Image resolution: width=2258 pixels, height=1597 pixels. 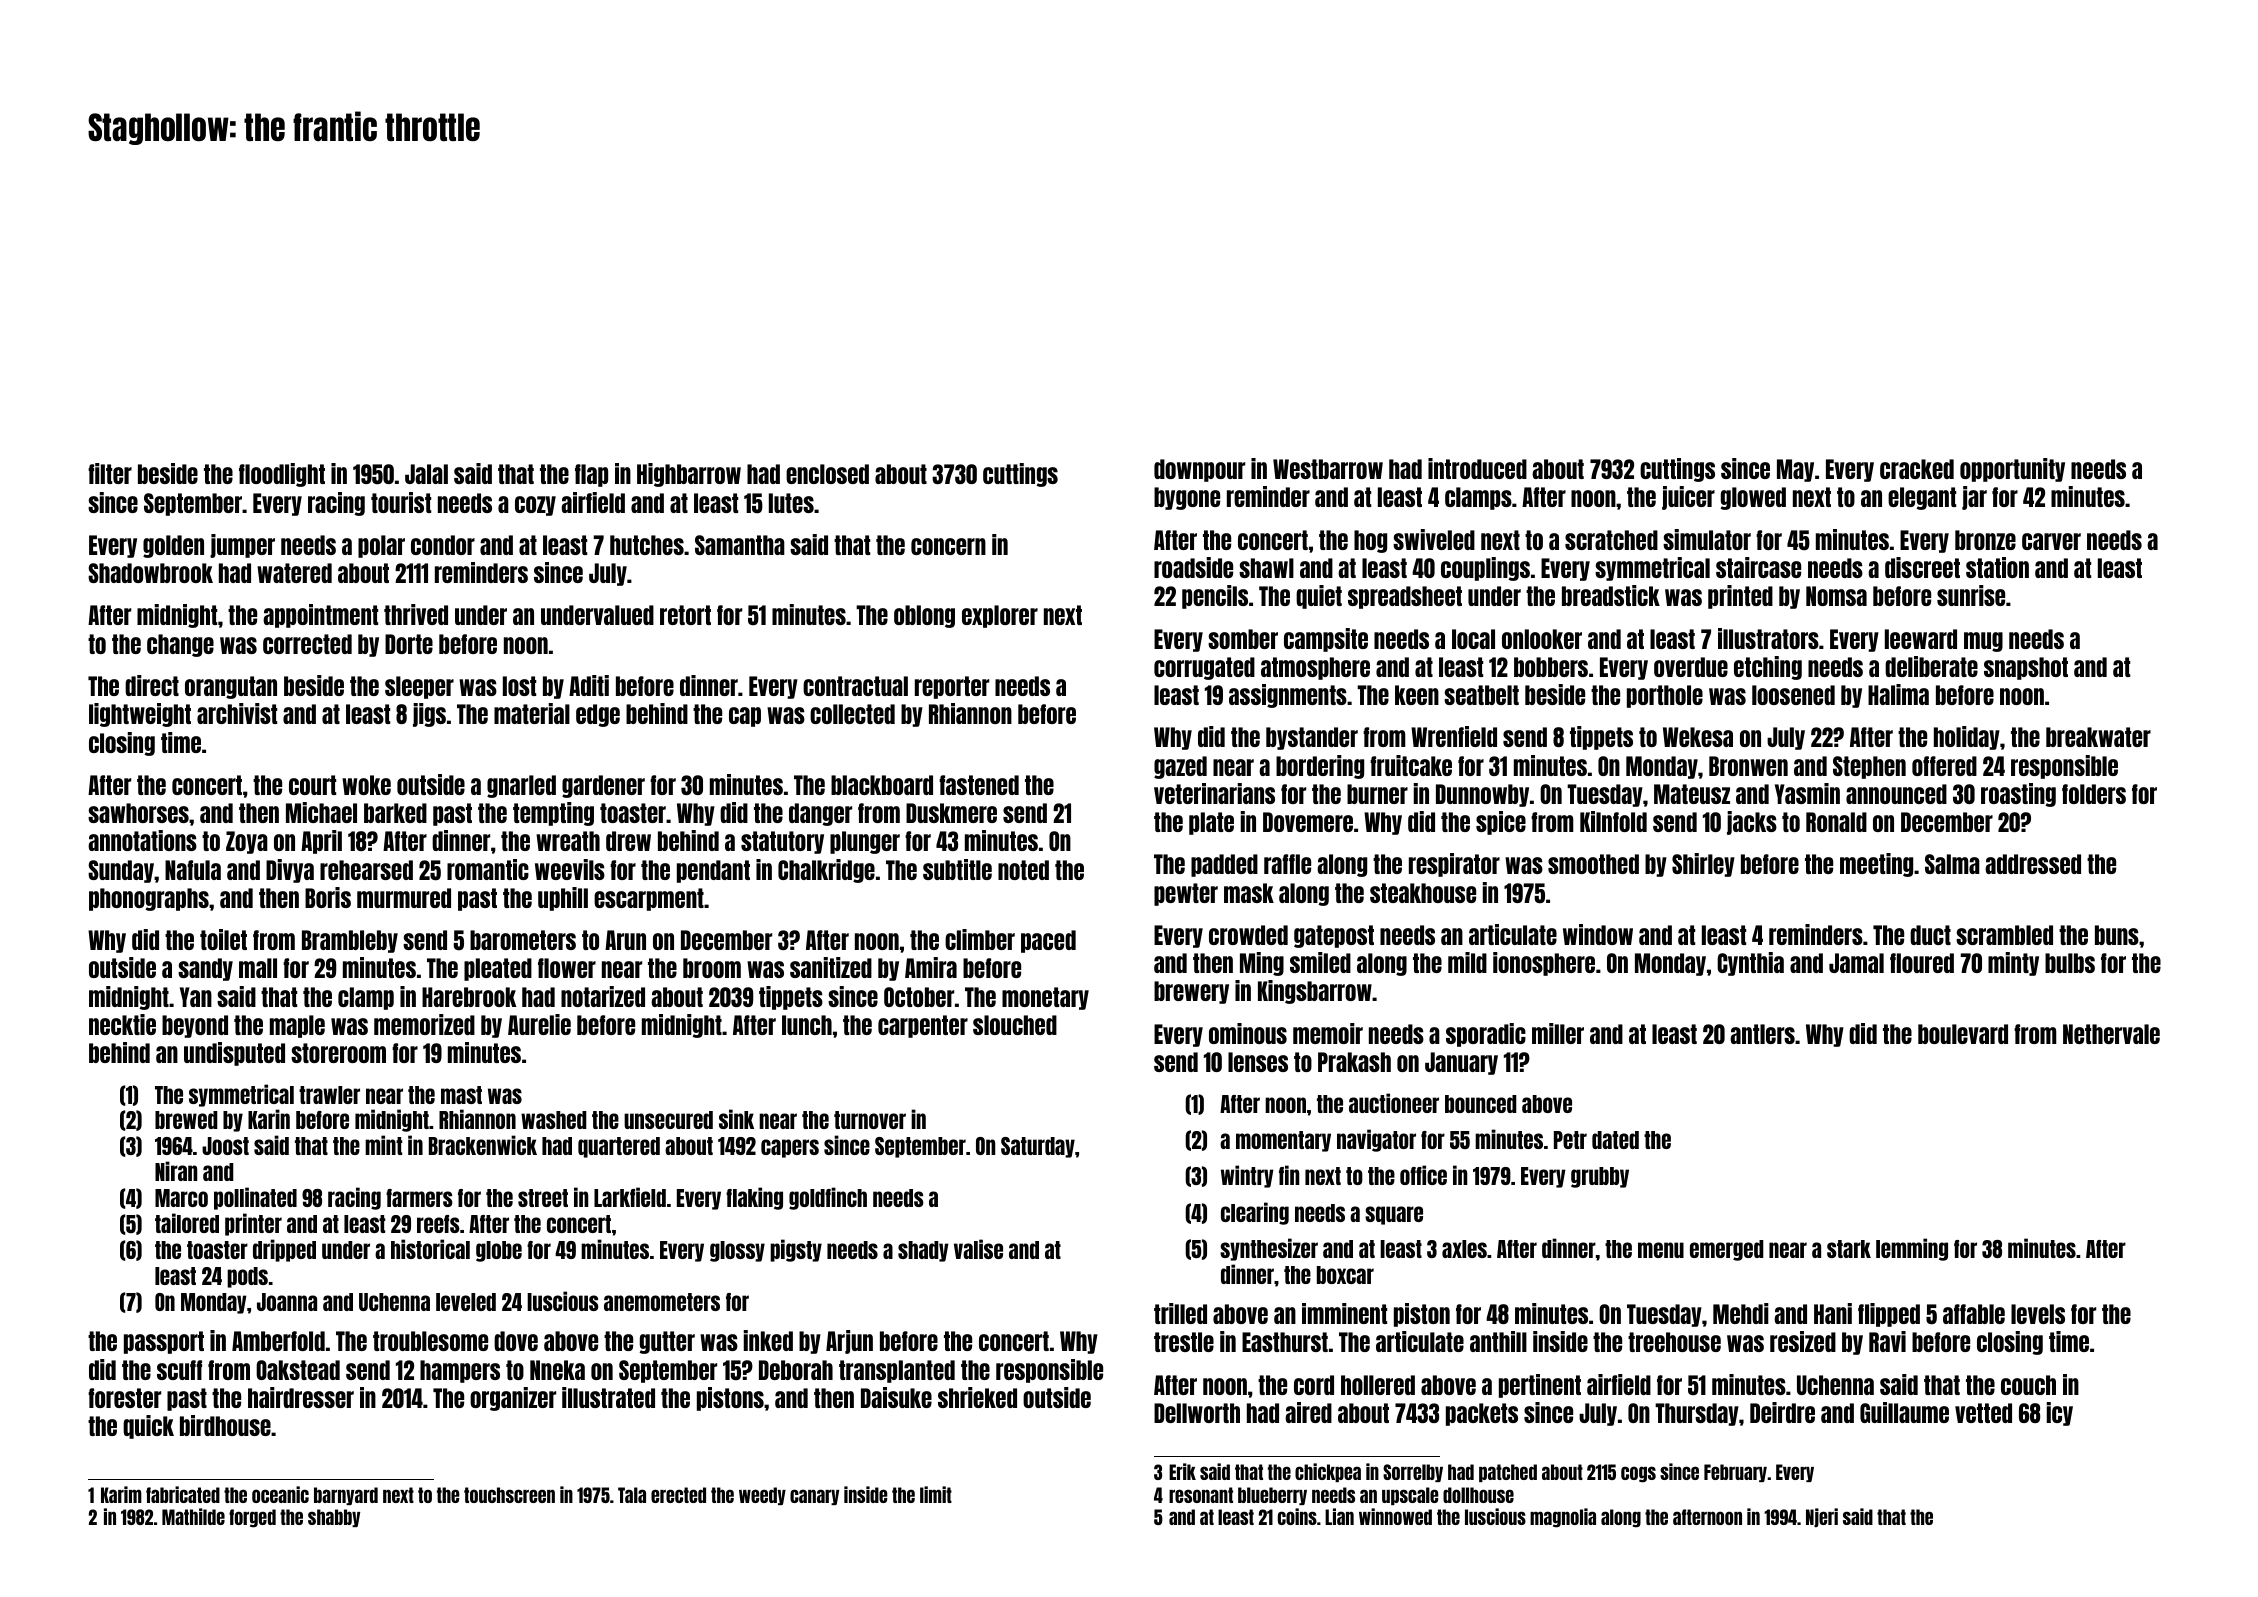 I want to click on coins, so click(x=1297, y=1516).
